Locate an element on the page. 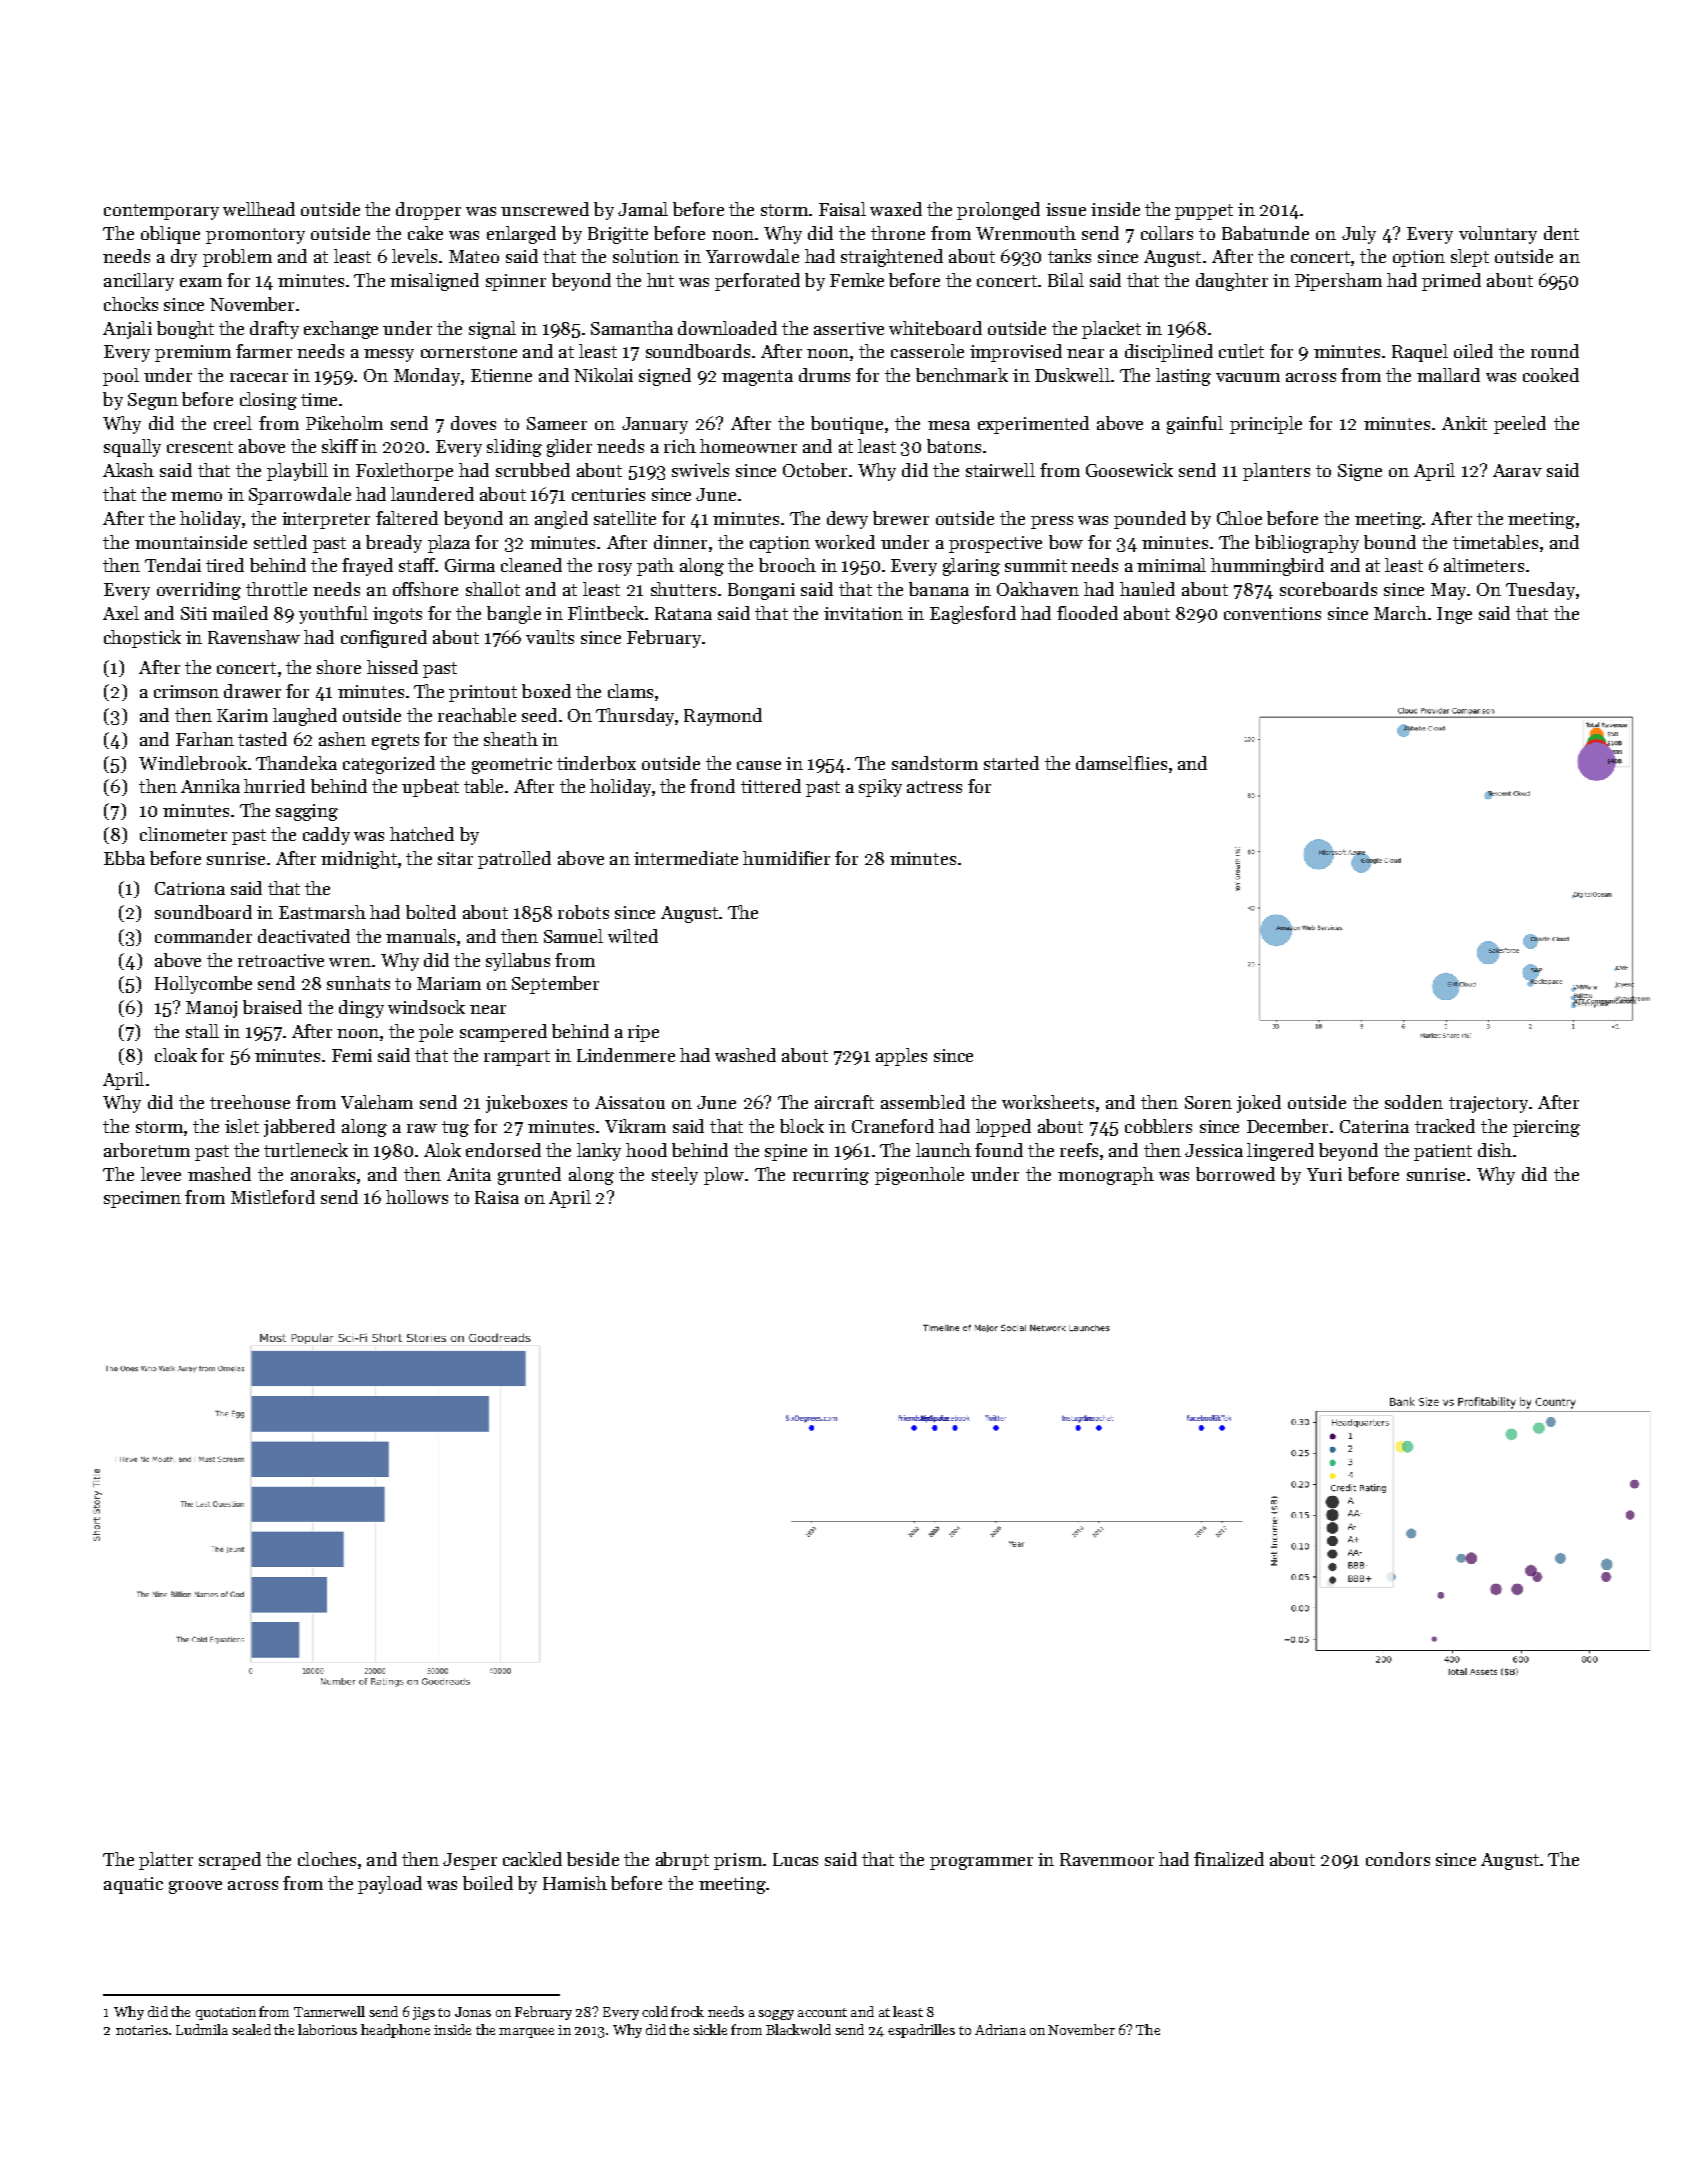  Tannerwell is located at coordinates (329, 2011).
